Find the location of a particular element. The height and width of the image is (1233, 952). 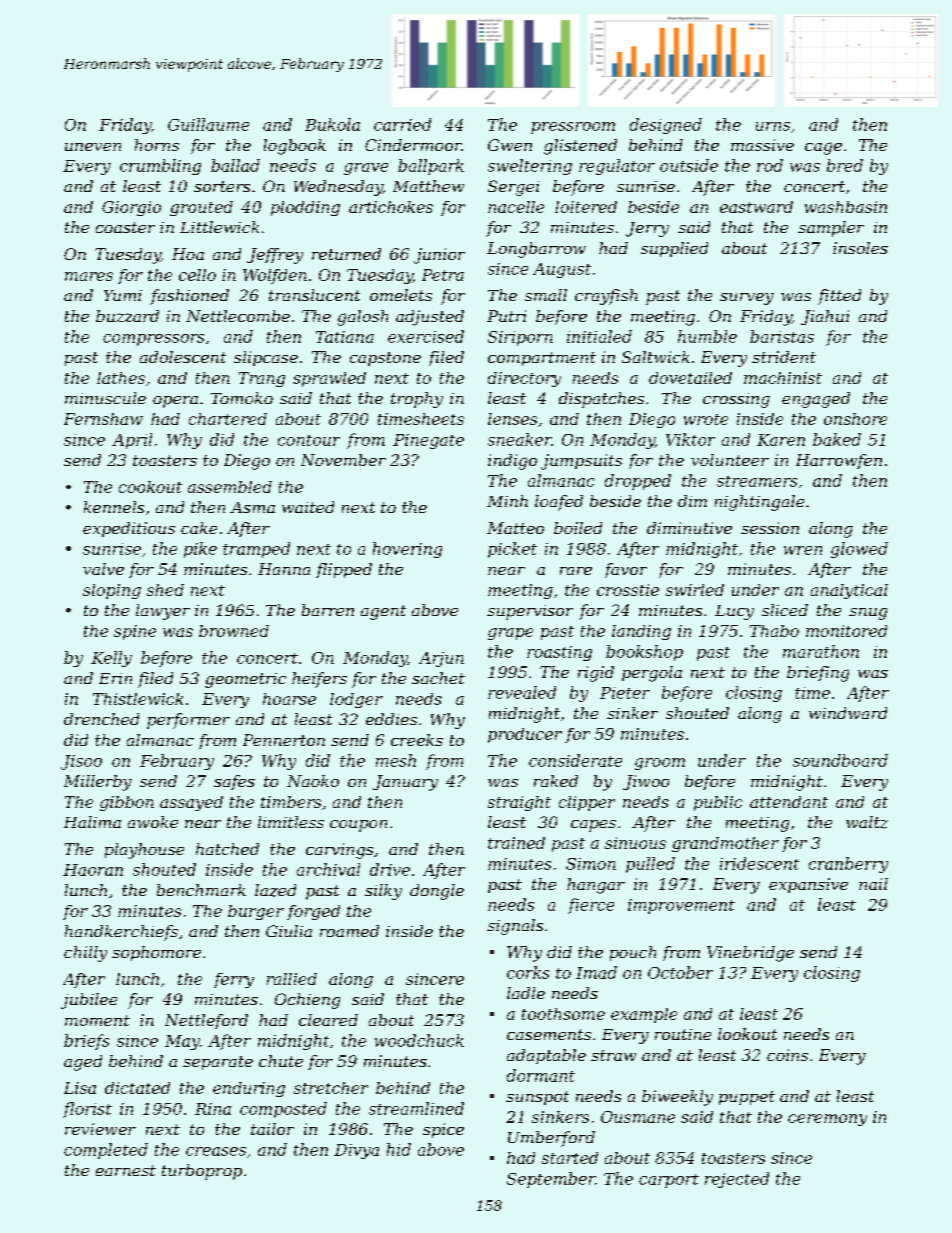

started is located at coordinates (570, 1158).
